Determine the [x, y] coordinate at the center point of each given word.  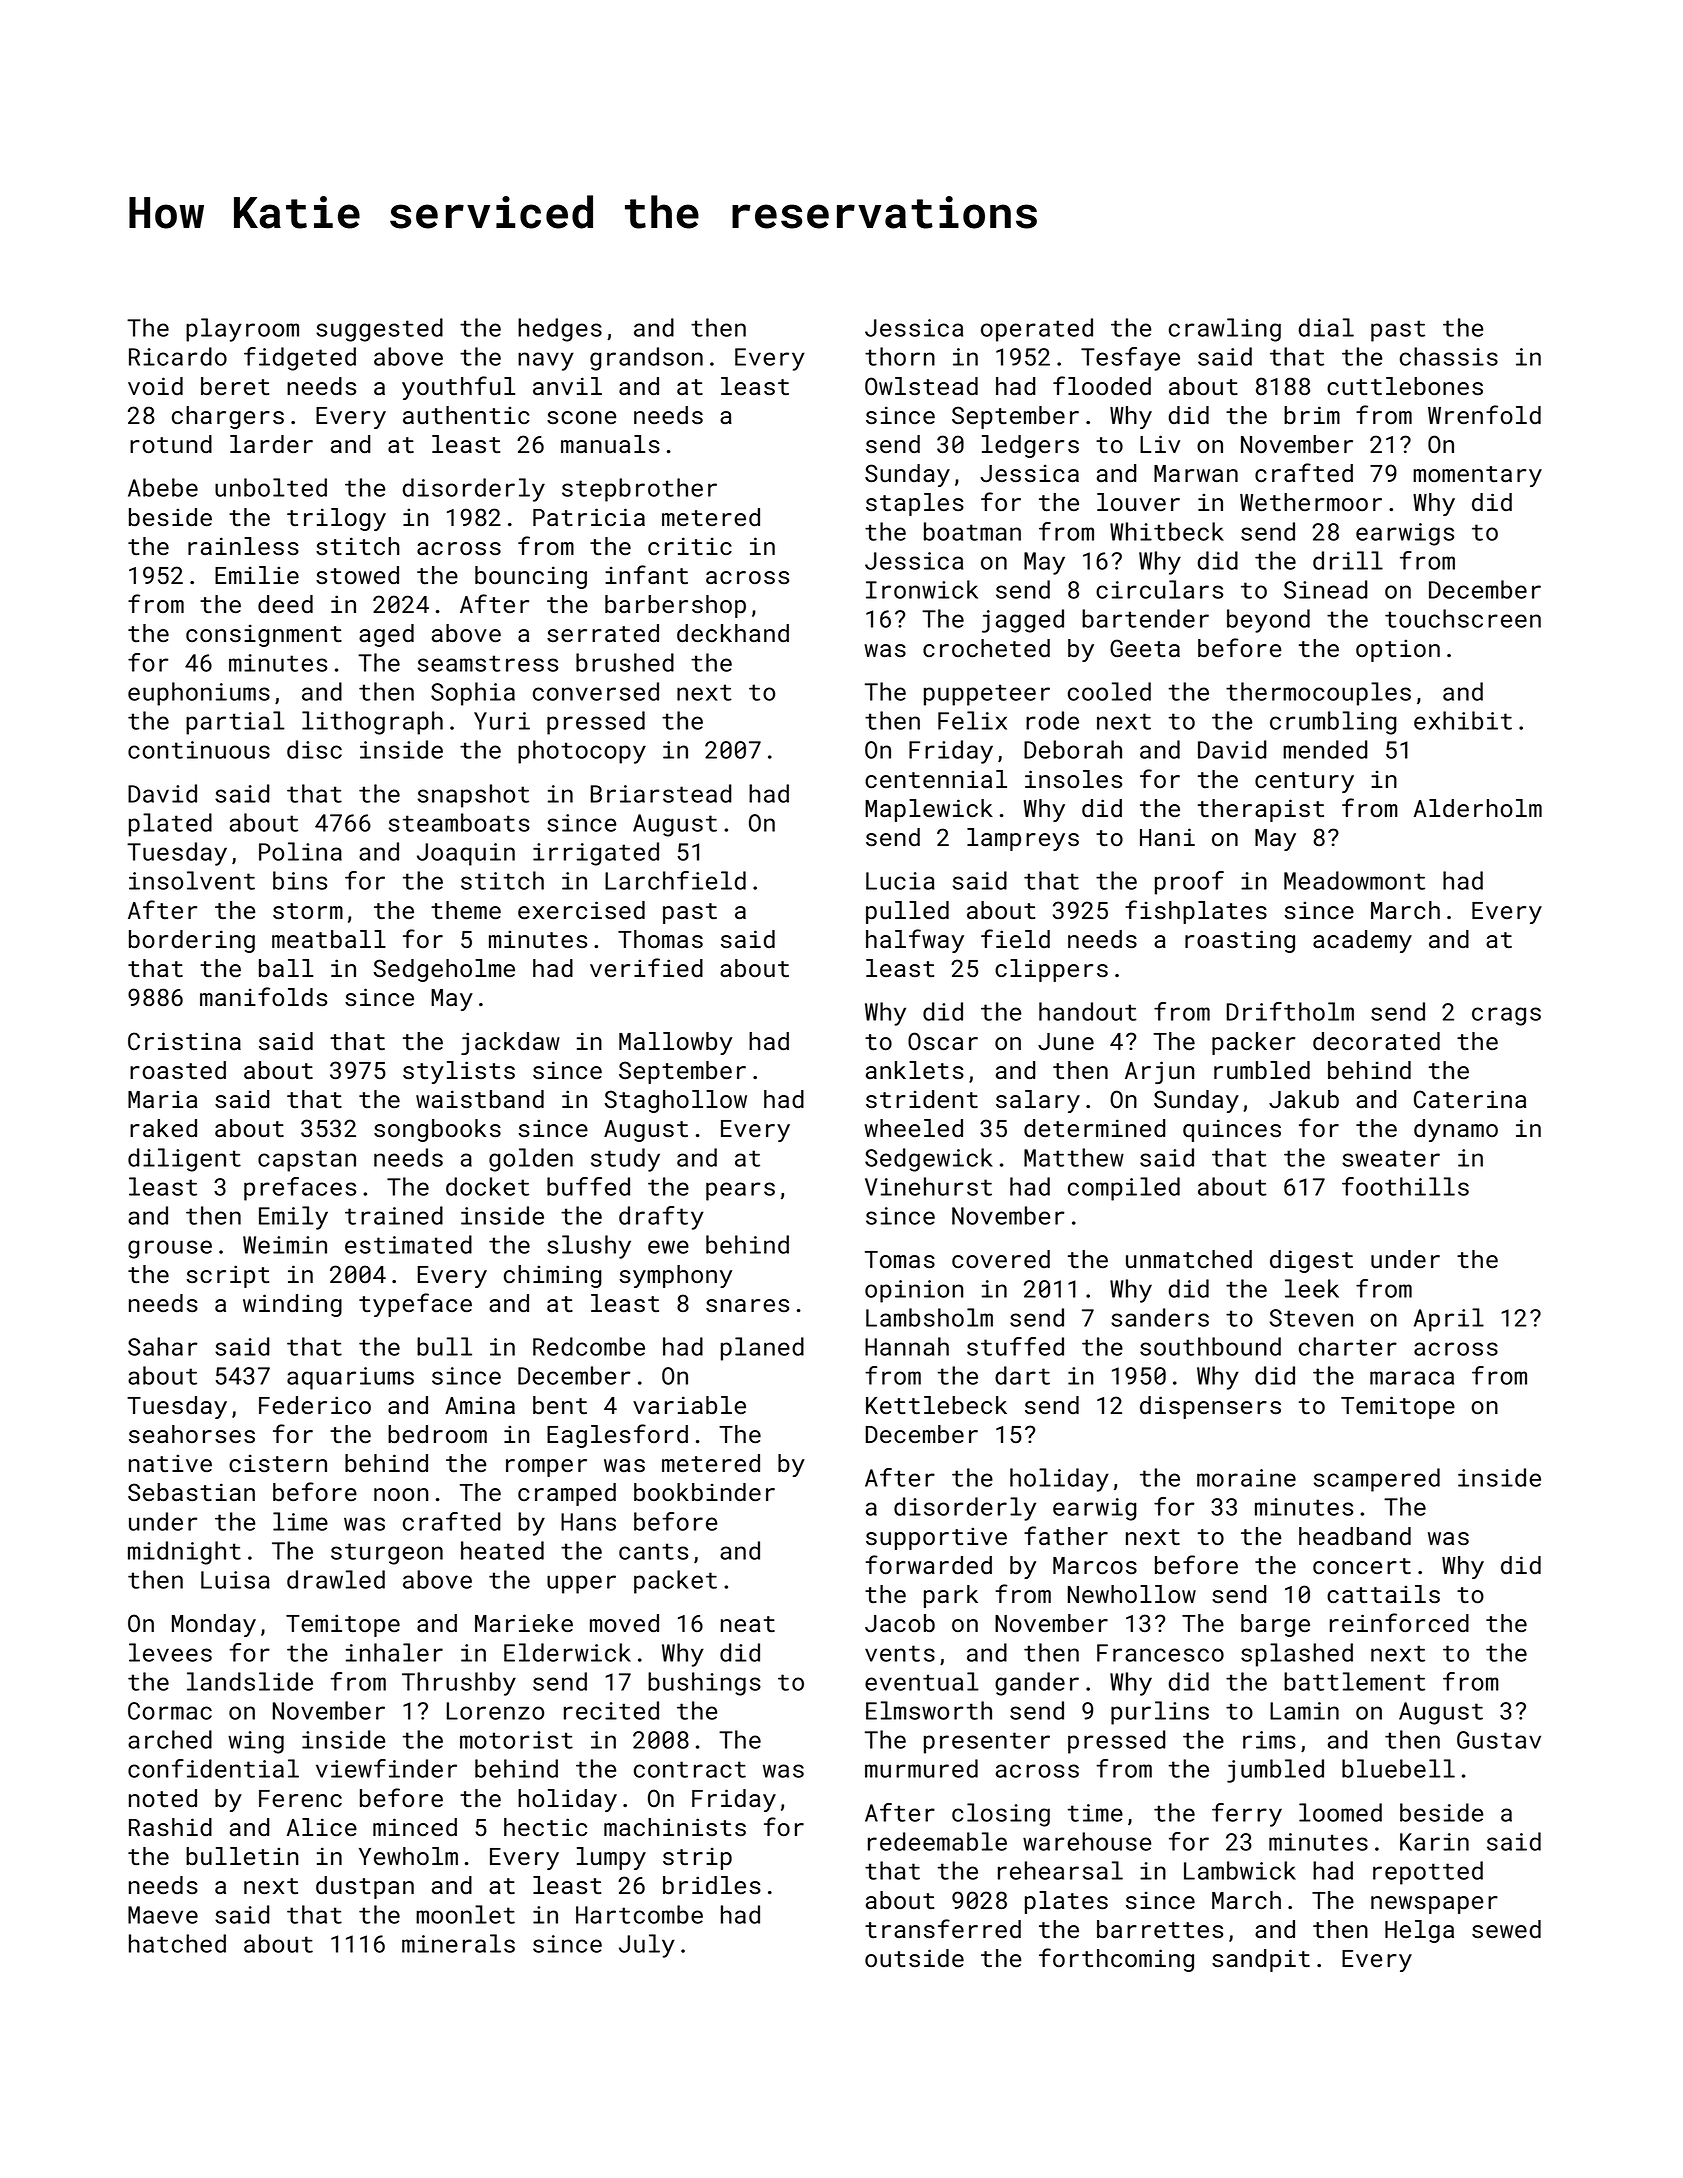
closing [1001, 1815]
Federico [315, 1405]
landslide [250, 1681]
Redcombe [589, 1346]
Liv [1160, 444]
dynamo [1456, 1130]
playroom [242, 330]
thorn [900, 356]
